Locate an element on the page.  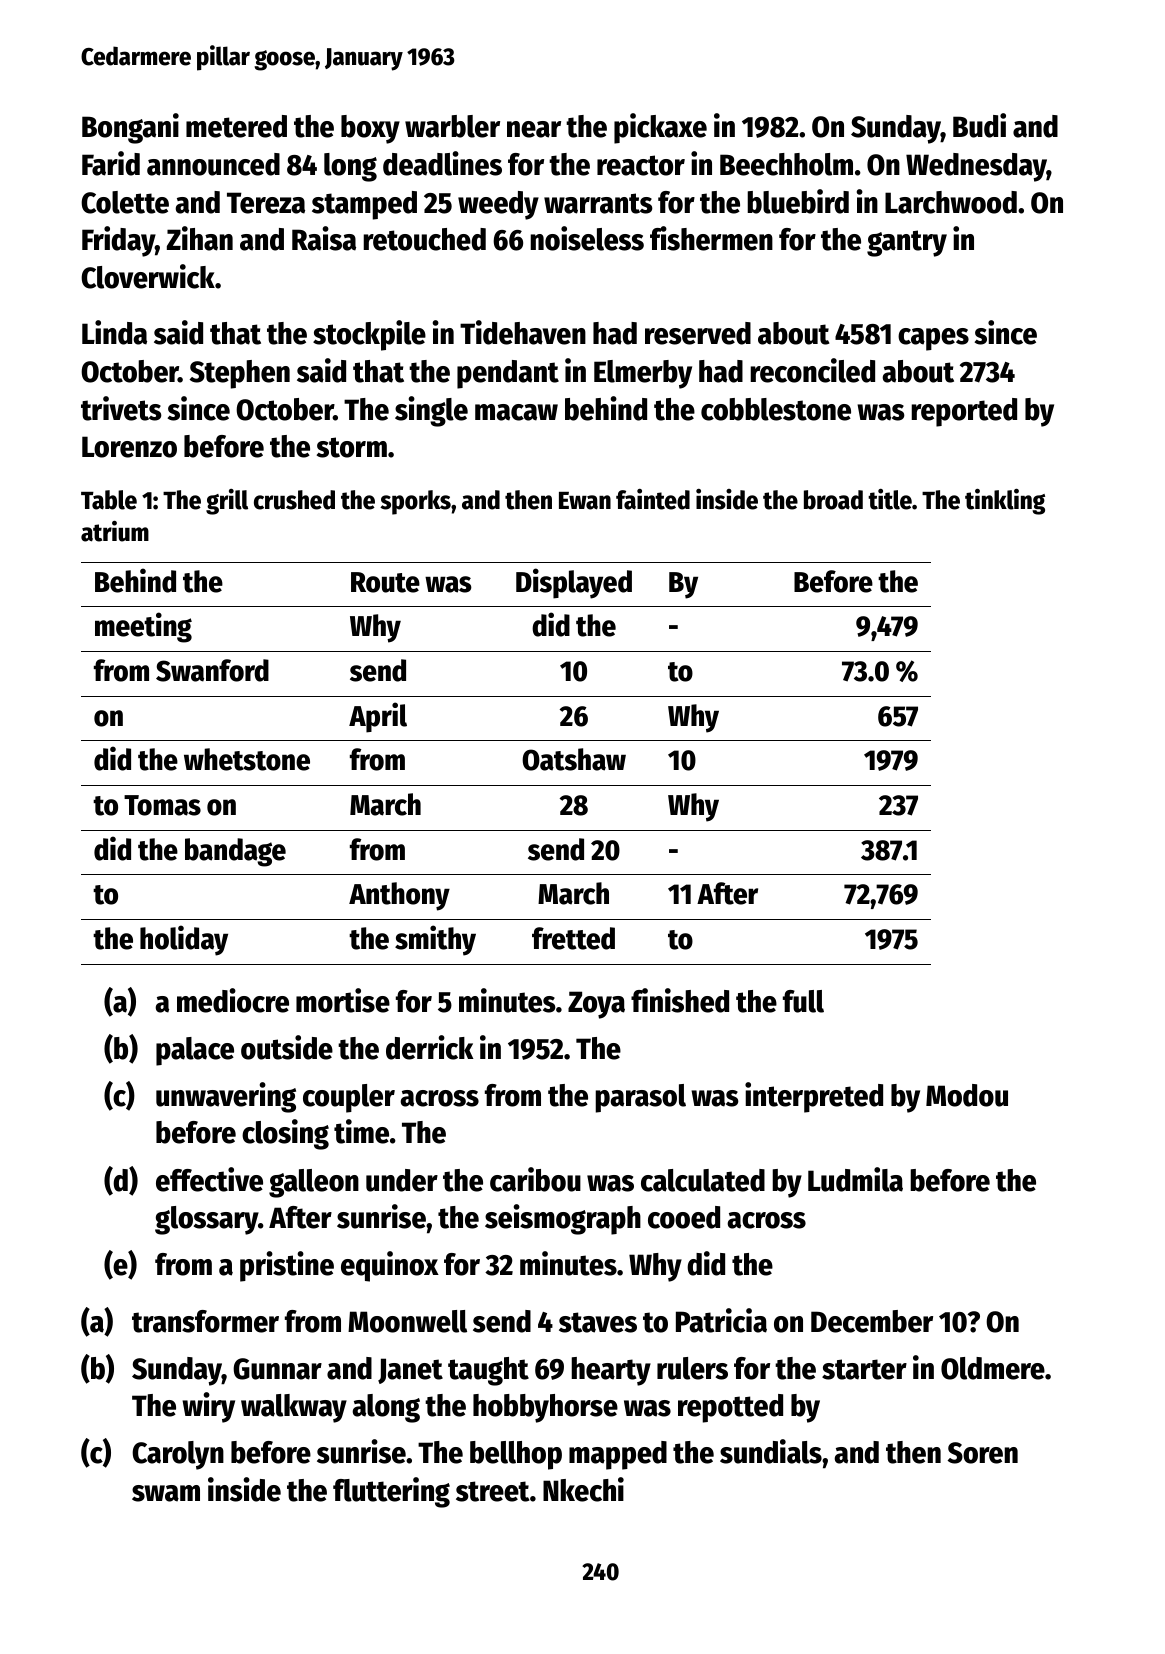
Nkechi is located at coordinates (583, 1489).
